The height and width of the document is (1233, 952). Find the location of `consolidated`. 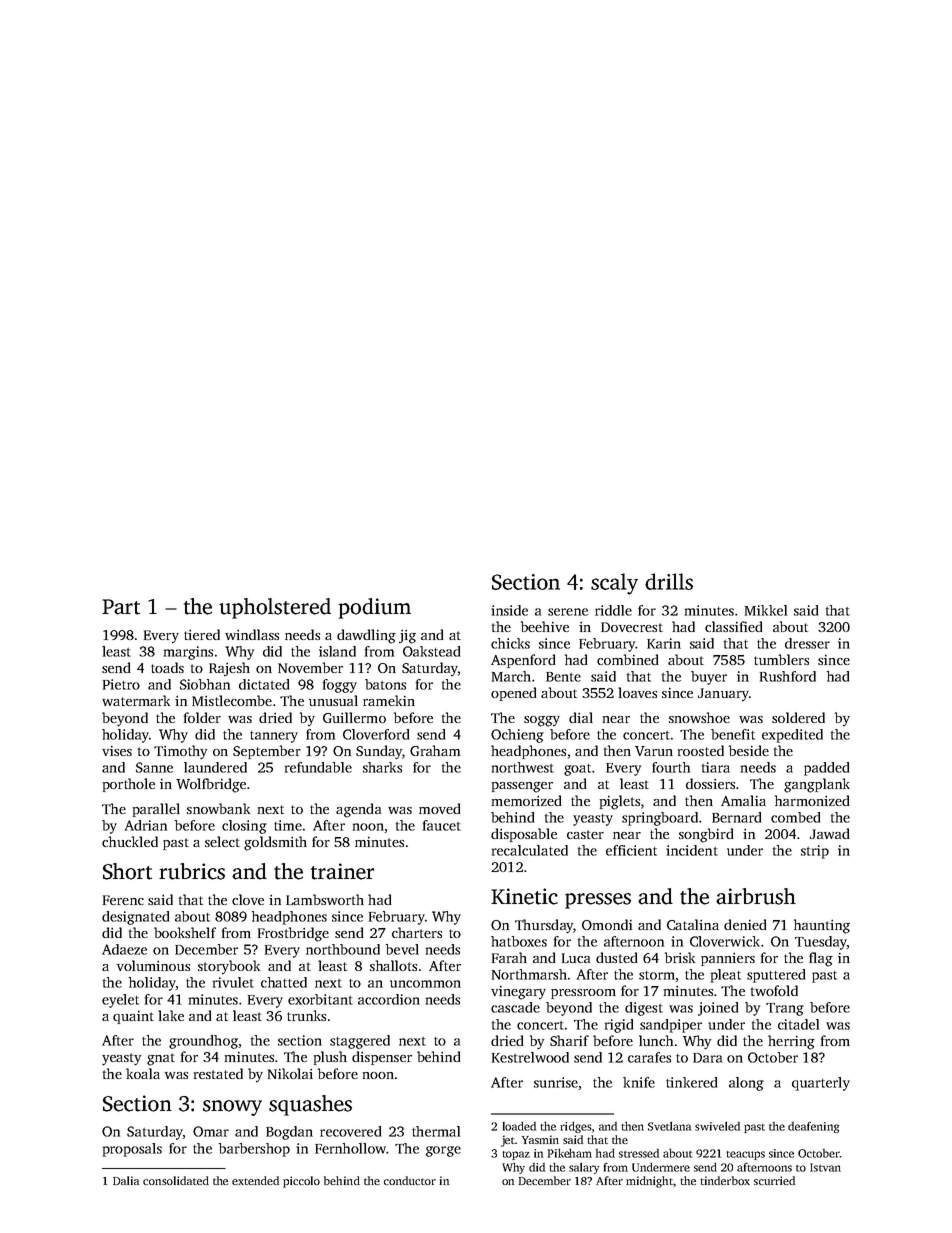

consolidated is located at coordinates (176, 1180).
